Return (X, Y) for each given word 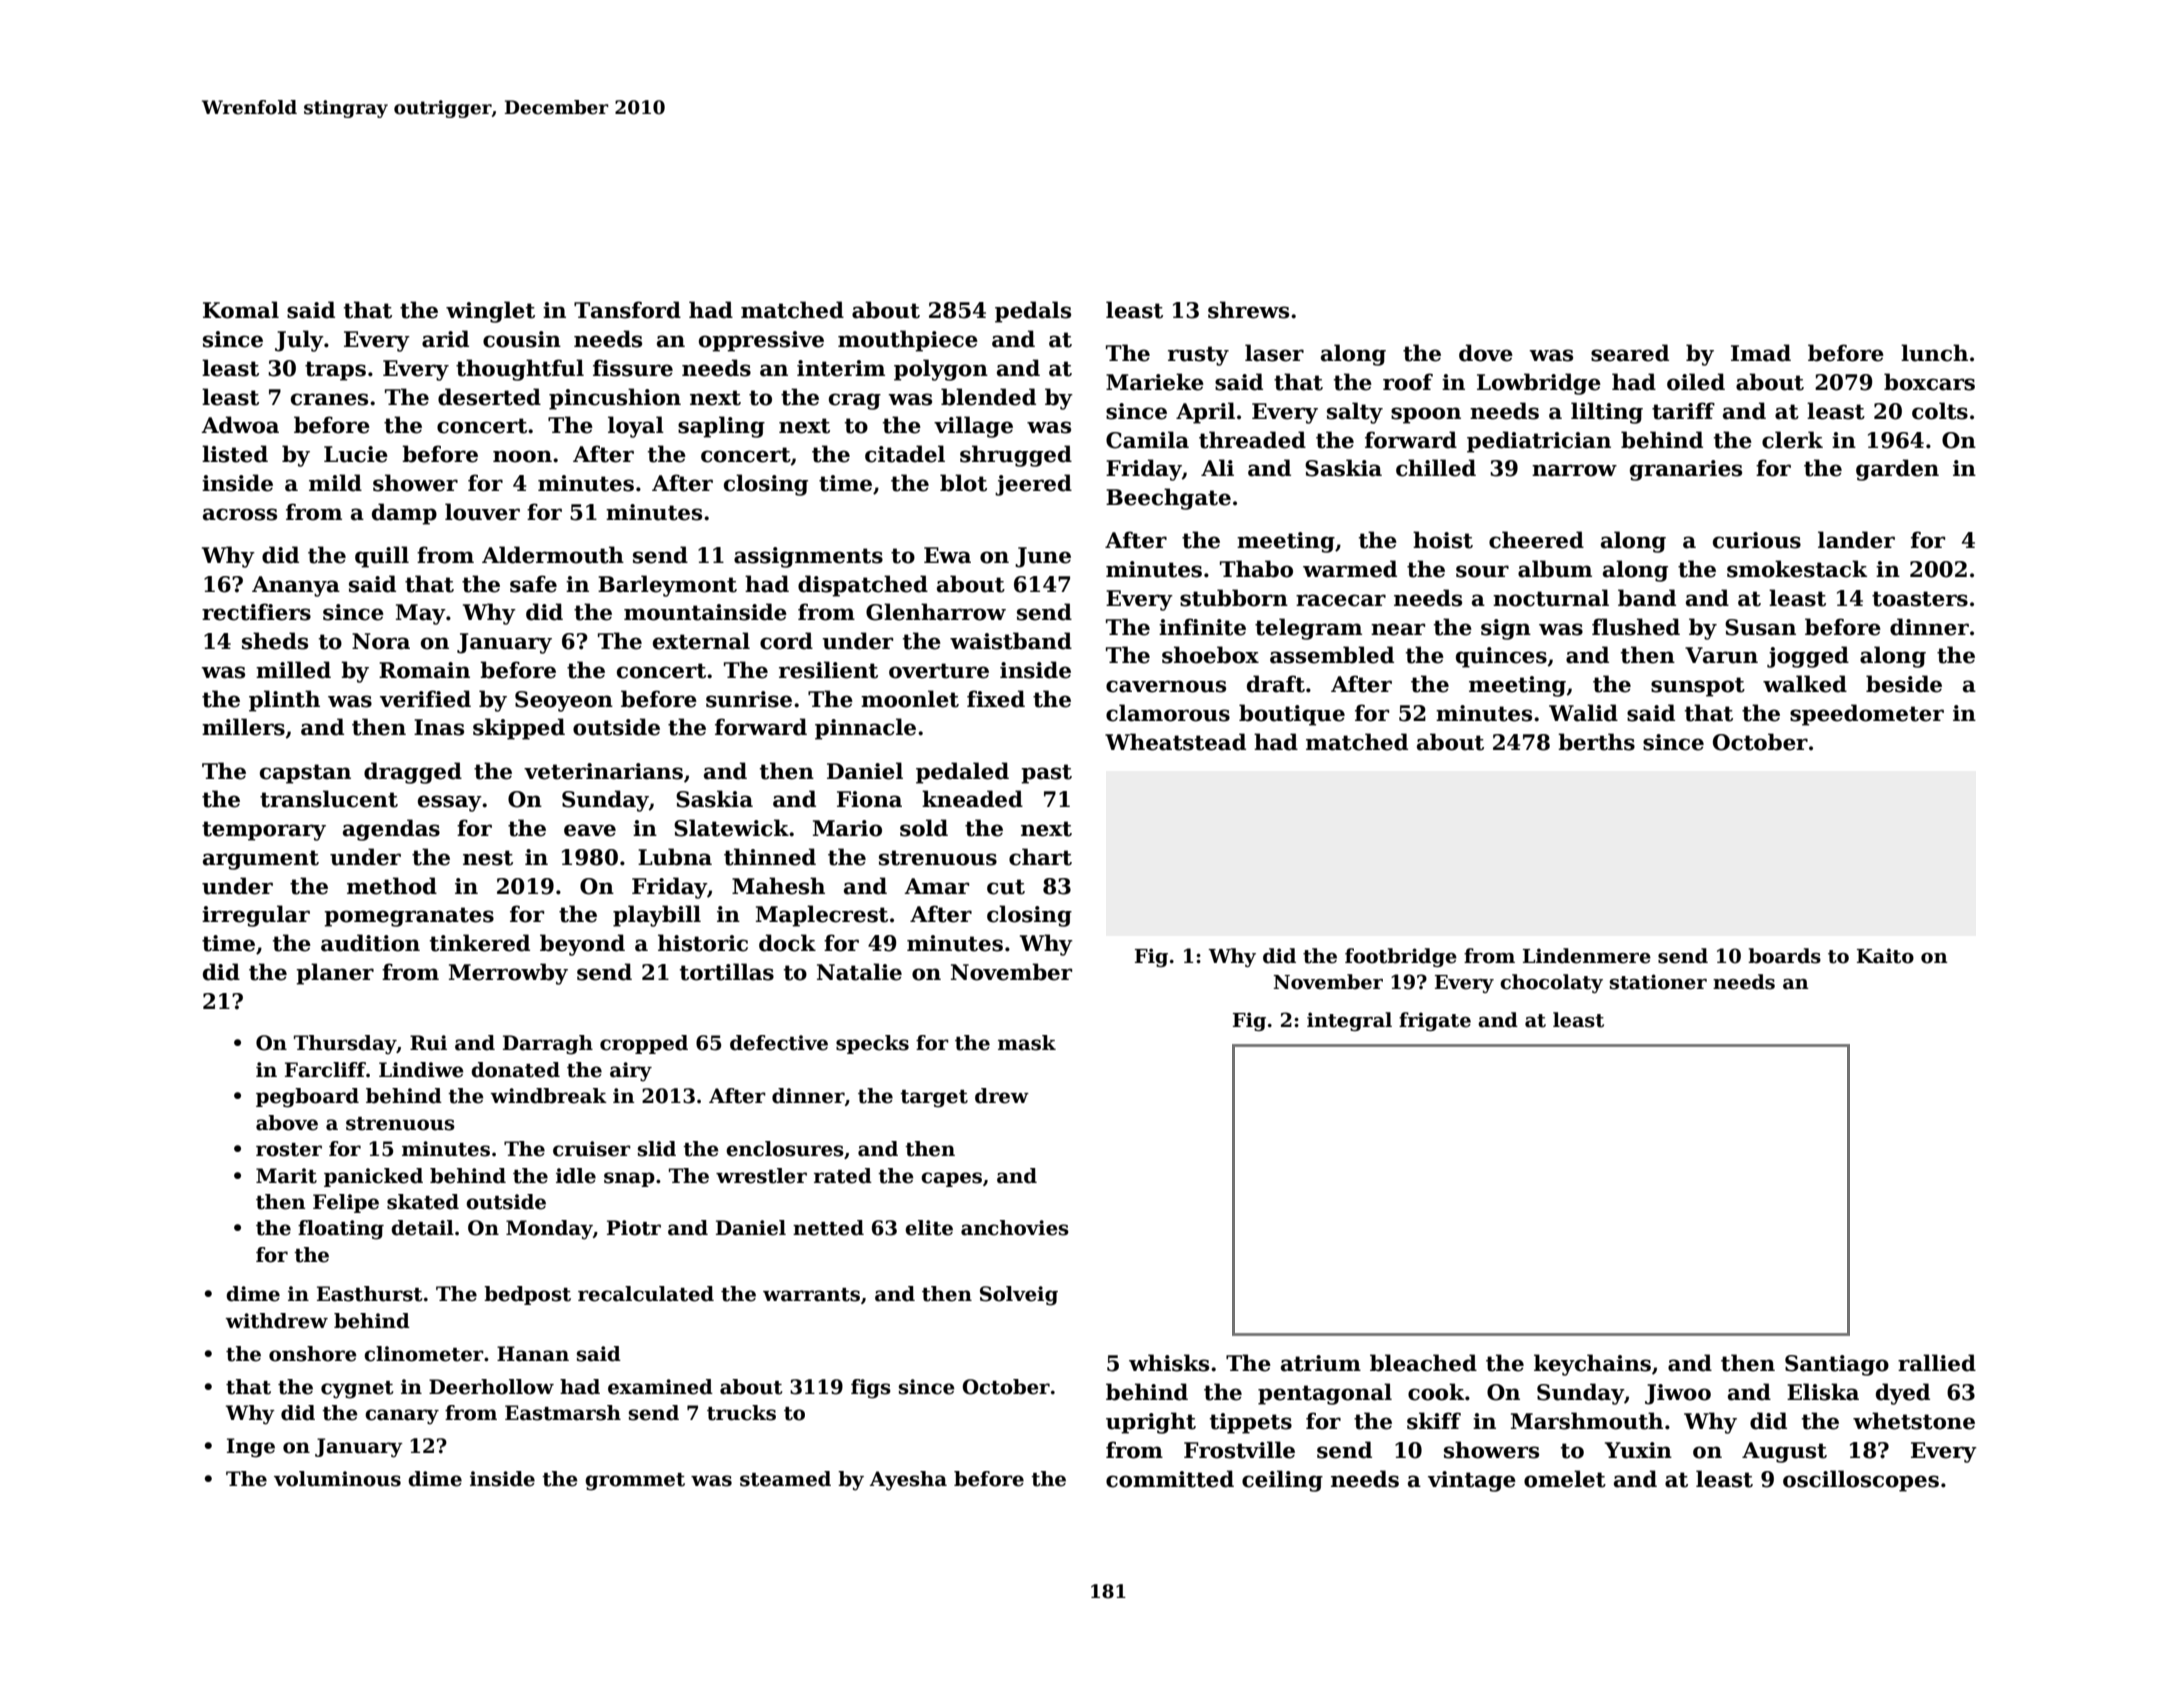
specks (872, 1044)
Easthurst (369, 1294)
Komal (241, 310)
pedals (1033, 312)
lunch (1934, 353)
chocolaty (1551, 983)
